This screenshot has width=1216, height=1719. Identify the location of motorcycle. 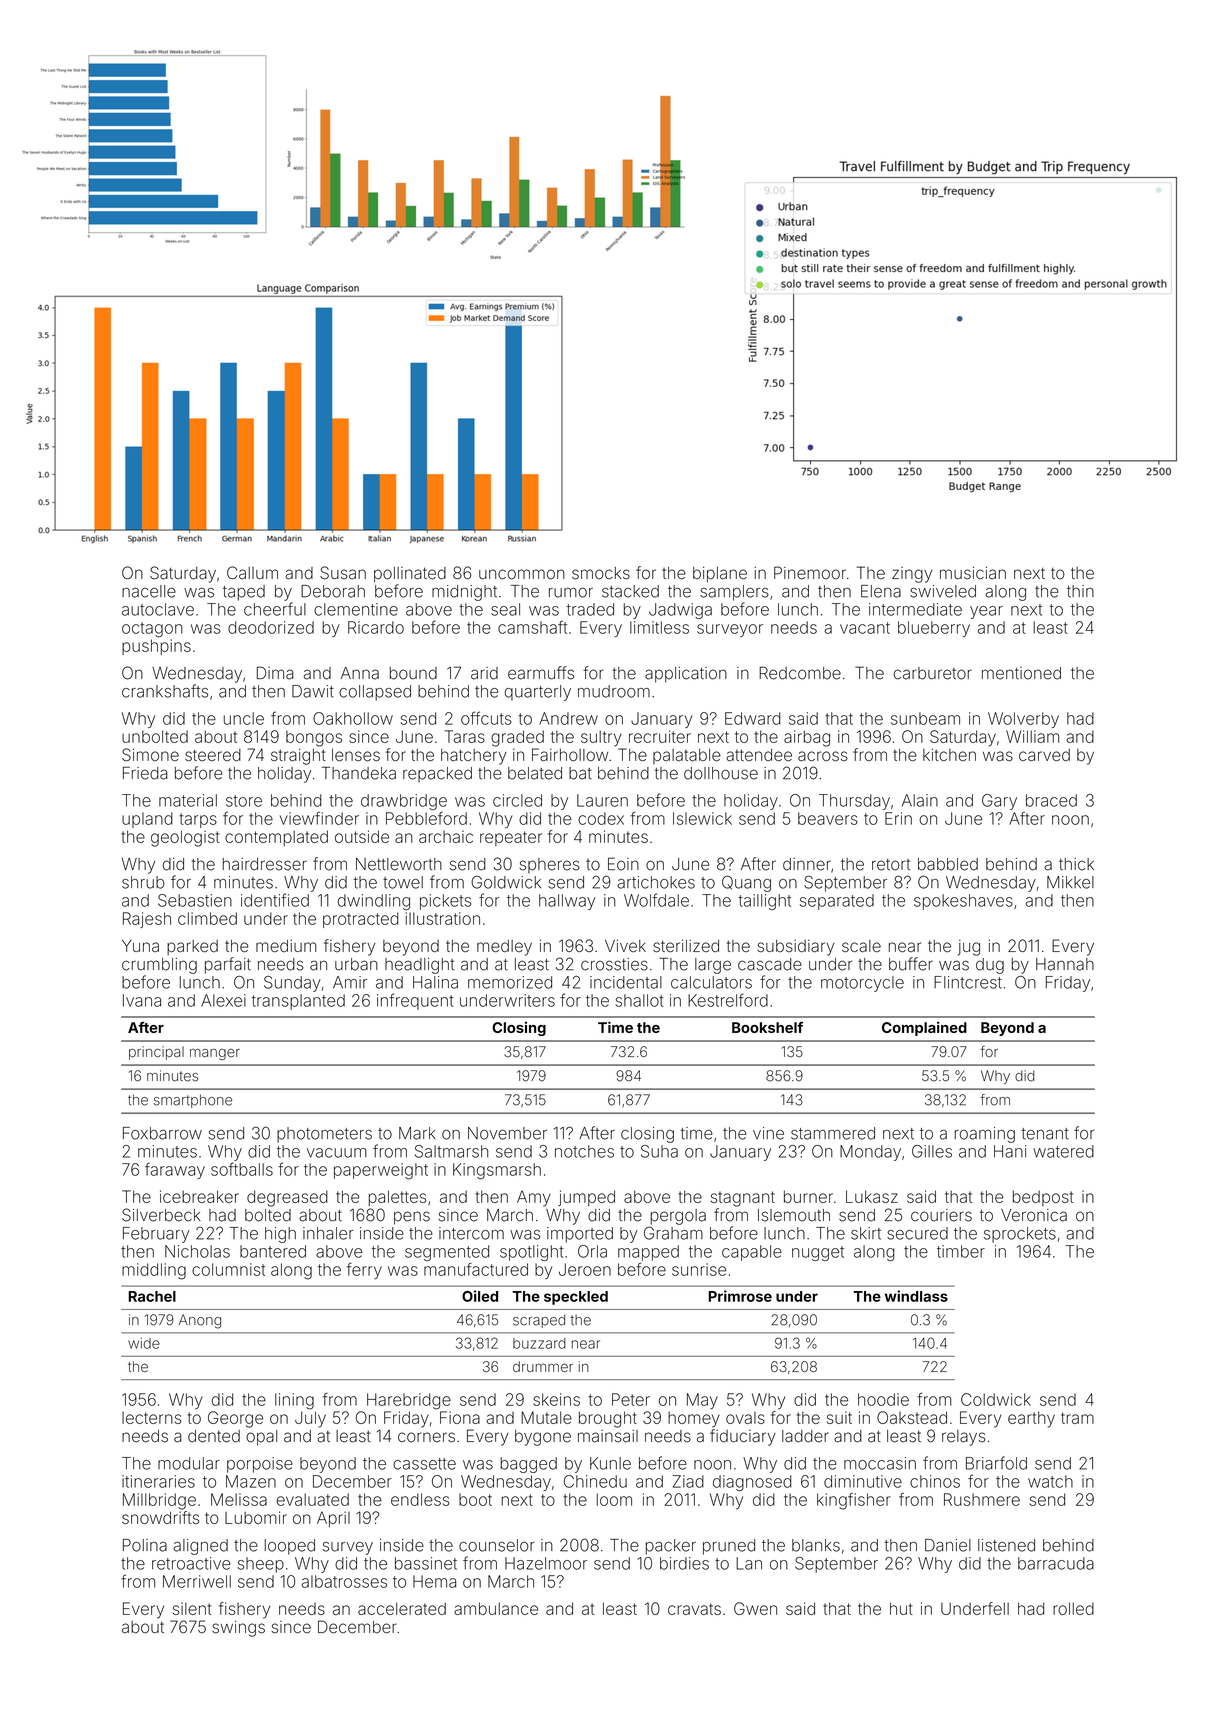
(862, 984).
